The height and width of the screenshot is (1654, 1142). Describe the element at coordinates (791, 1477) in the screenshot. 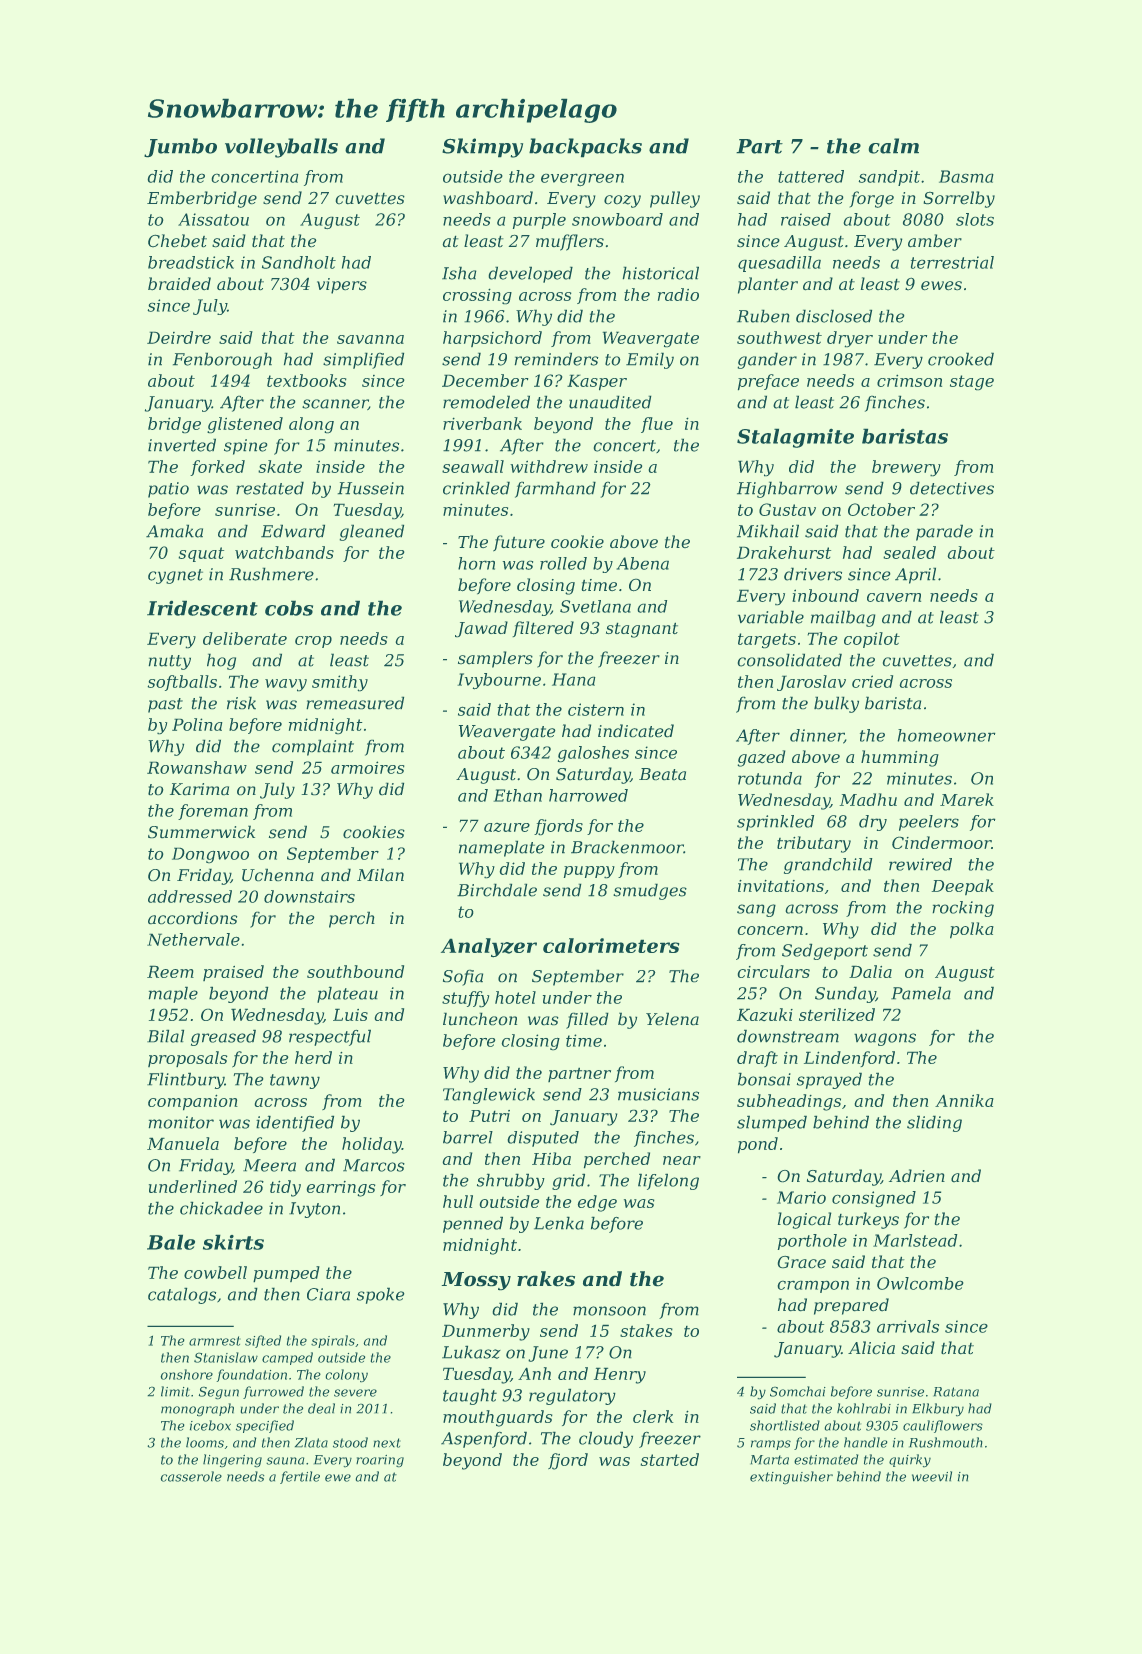

I see `extinguisher` at that location.
